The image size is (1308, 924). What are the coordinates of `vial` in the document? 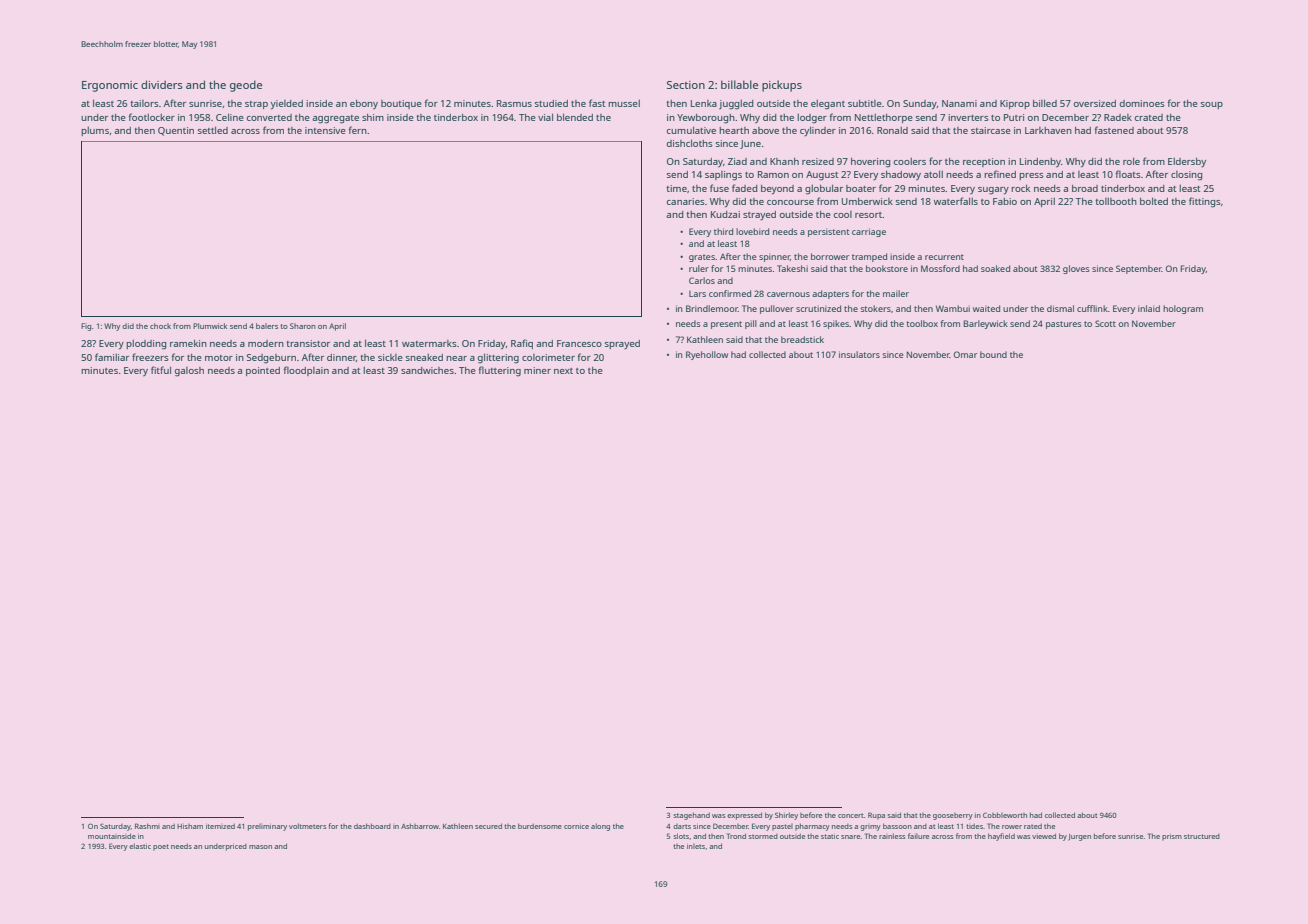 It's located at (545, 117).
